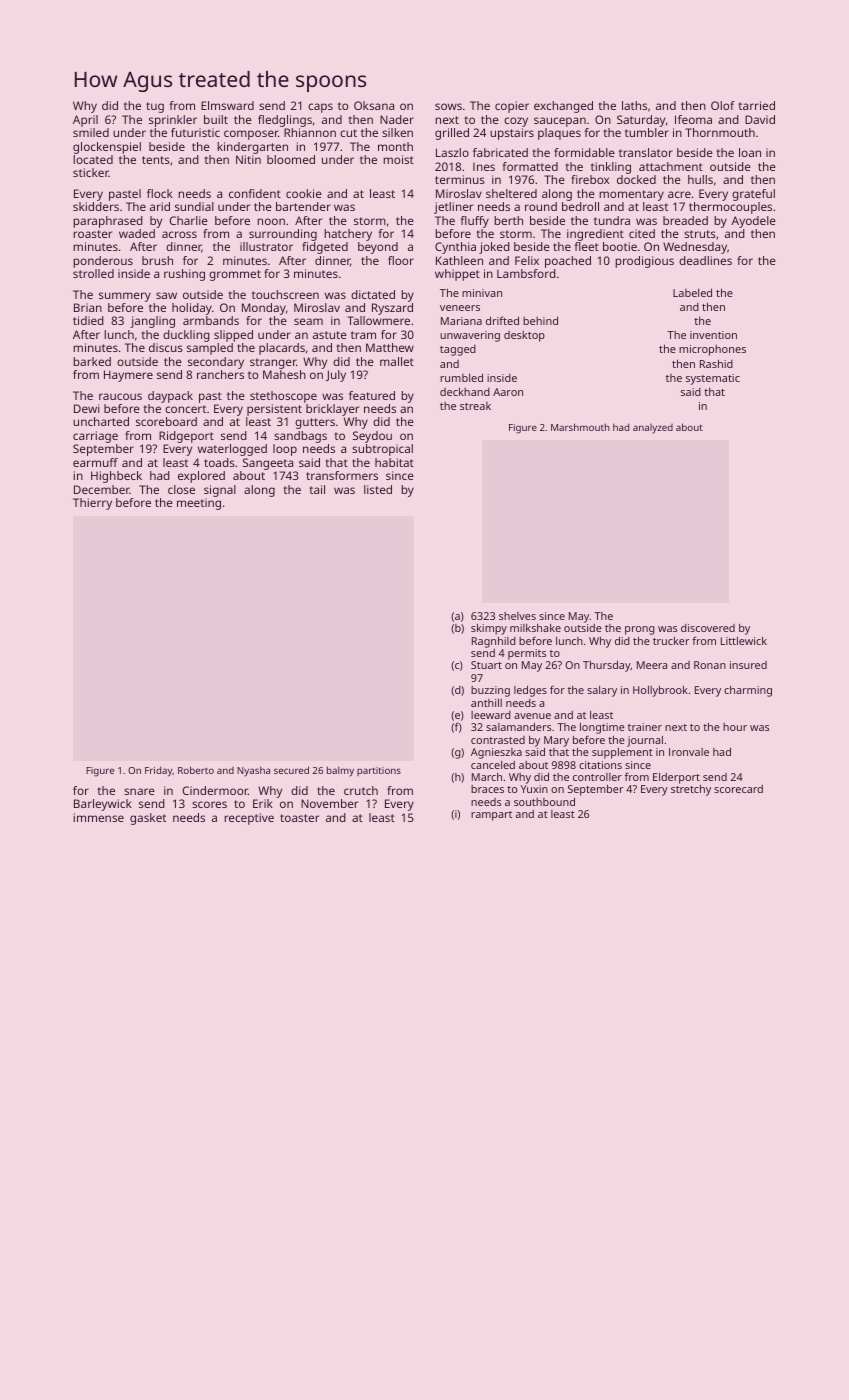  I want to click on plaques, so click(559, 134).
